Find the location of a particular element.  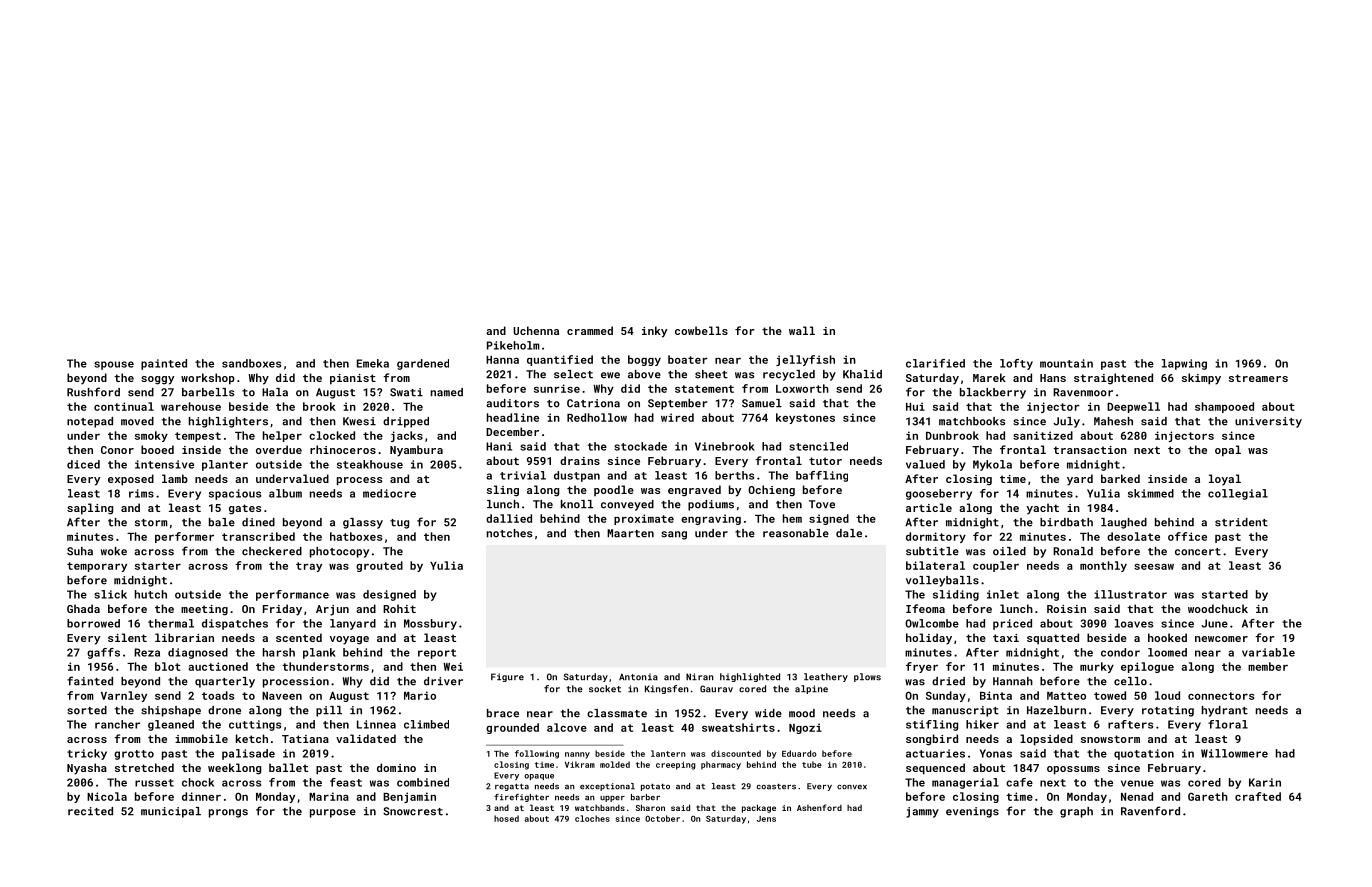

Jens is located at coordinates (766, 819).
